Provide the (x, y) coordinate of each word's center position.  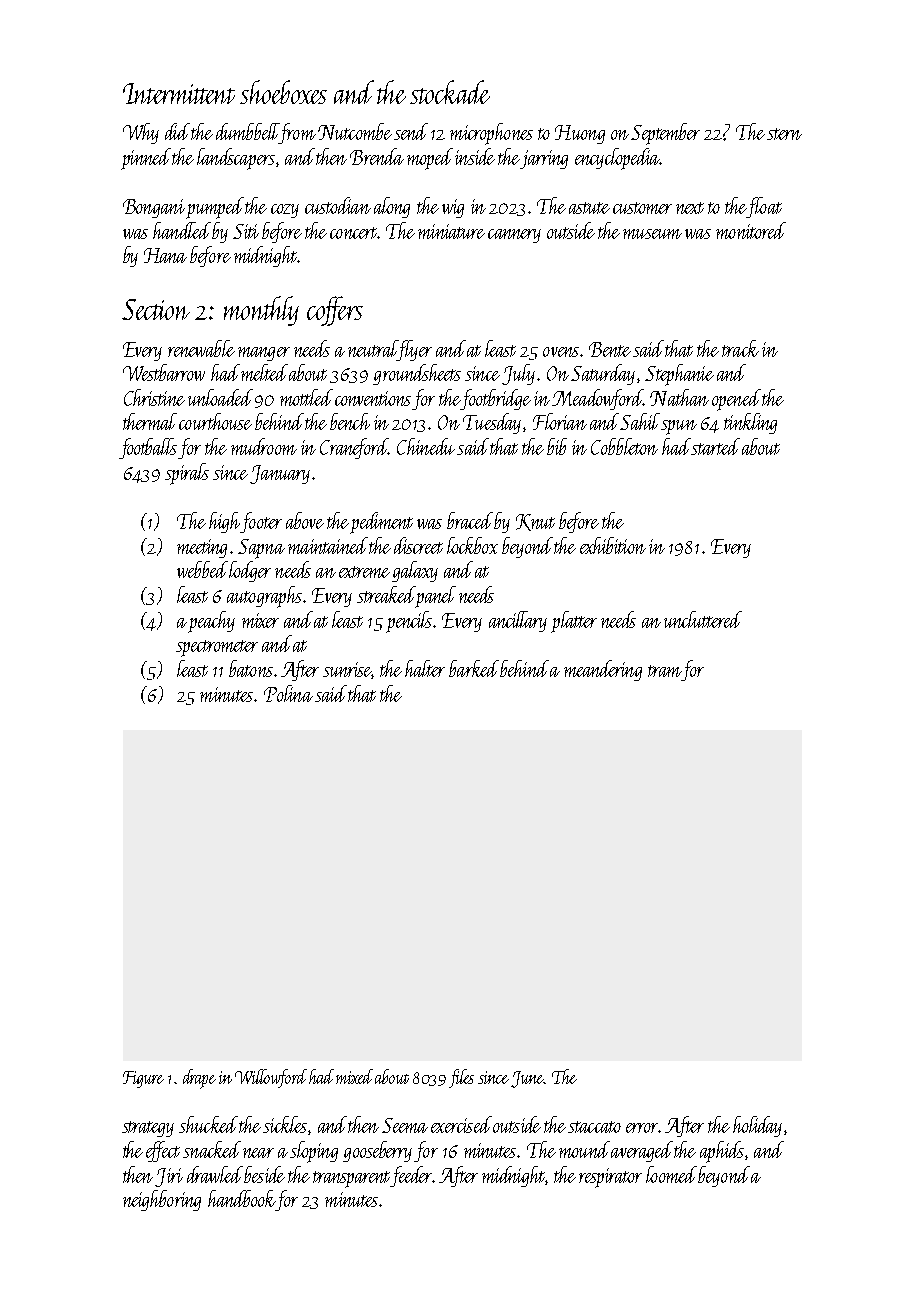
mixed (354, 1076)
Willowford (271, 1078)
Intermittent (179, 93)
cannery (514, 236)
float (764, 207)
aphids (722, 1152)
